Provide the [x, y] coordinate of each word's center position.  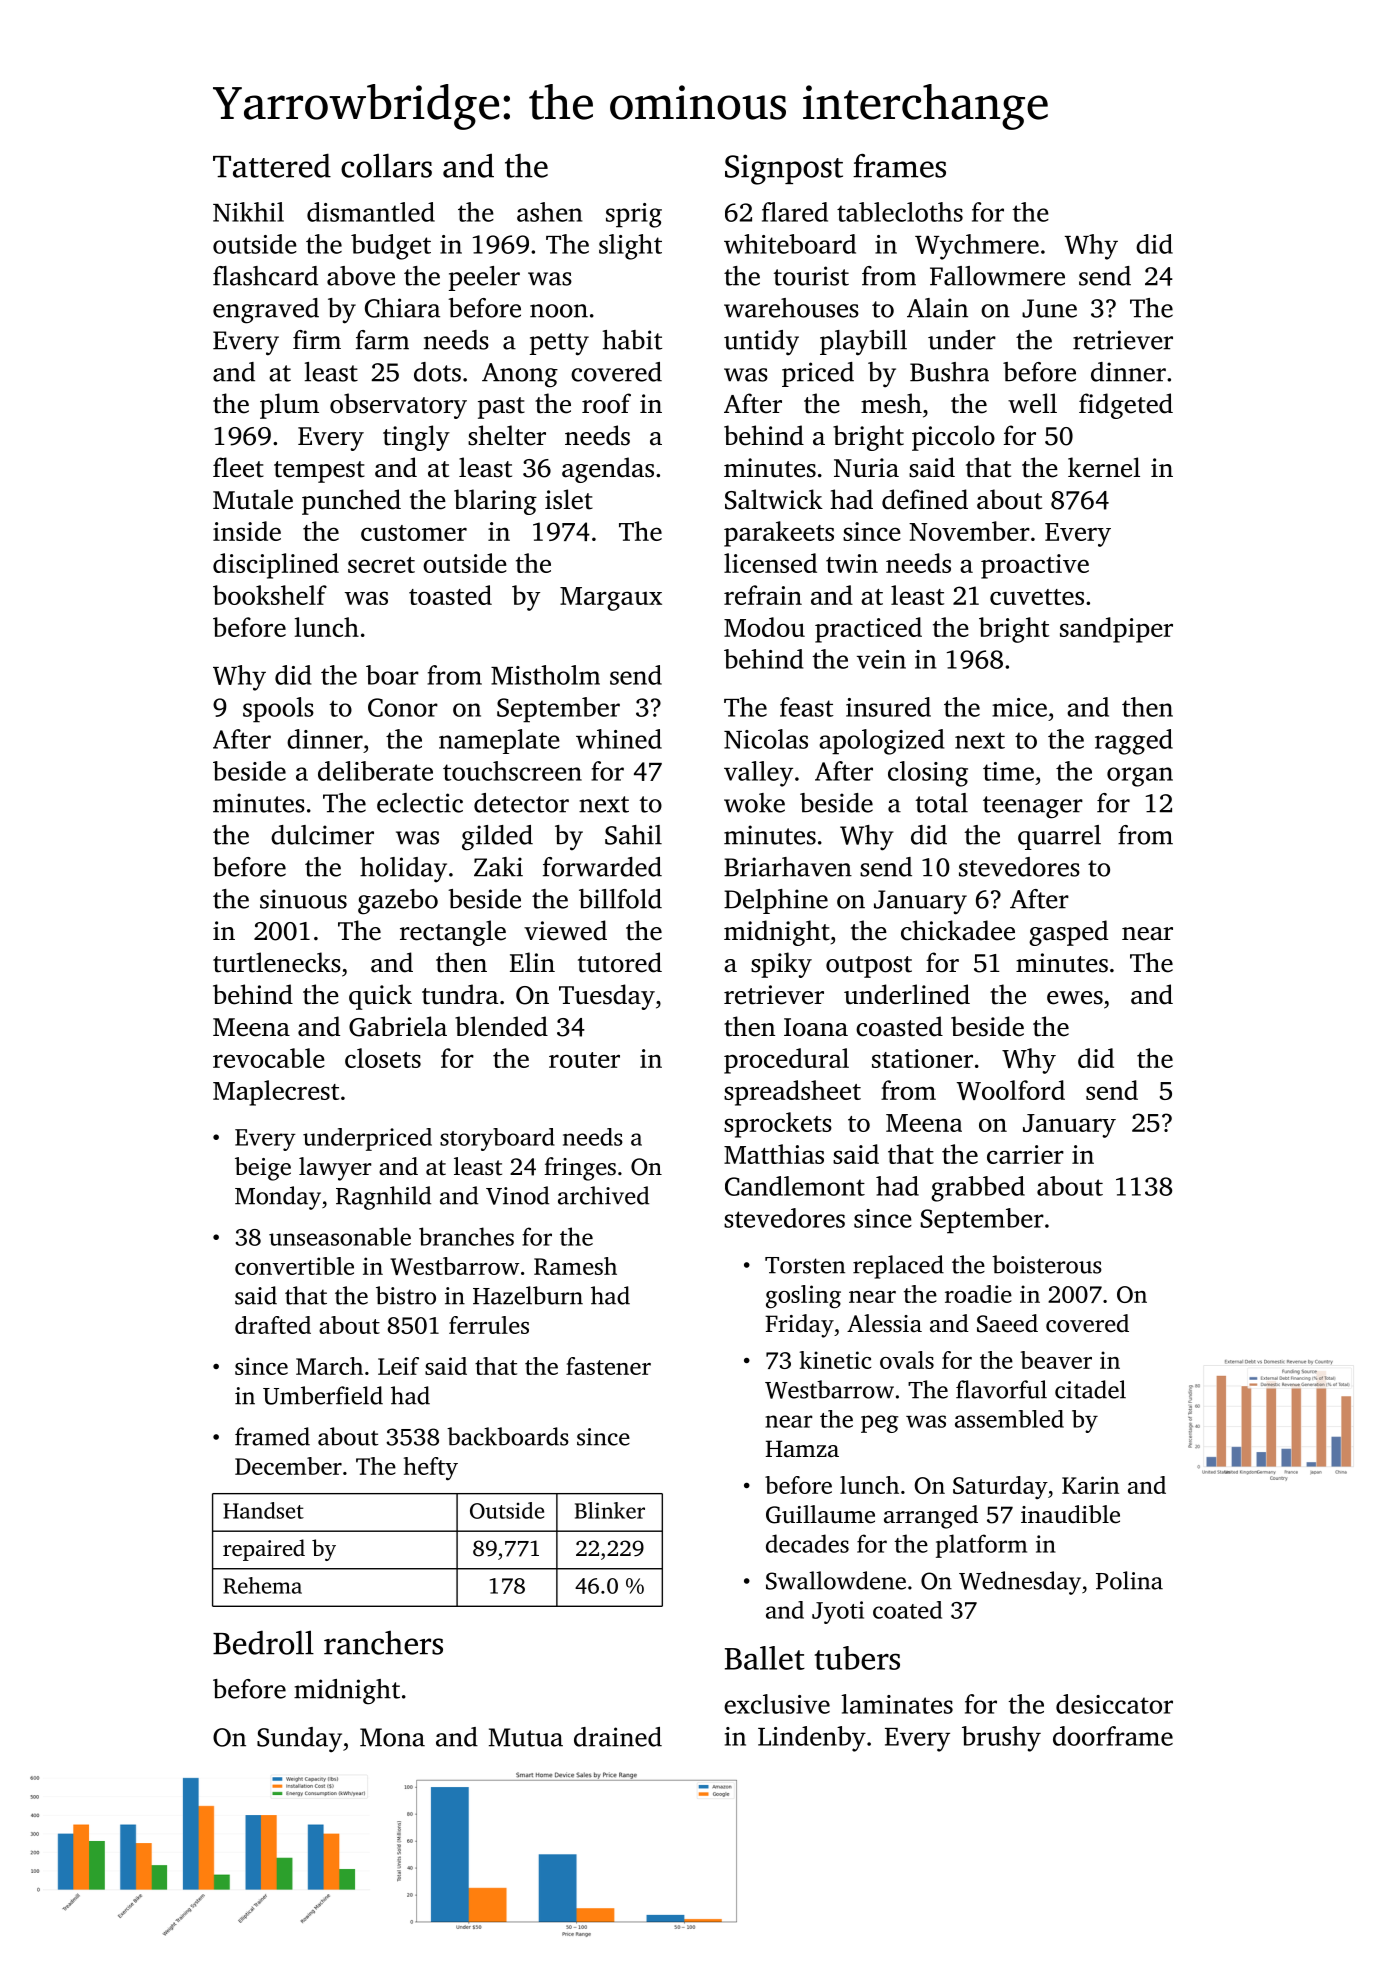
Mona [392, 1737]
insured [888, 707]
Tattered [272, 165]
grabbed [978, 1189]
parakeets [779, 534]
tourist [811, 276]
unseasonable [340, 1236]
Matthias [774, 1154]
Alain [937, 308]
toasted [450, 595]
